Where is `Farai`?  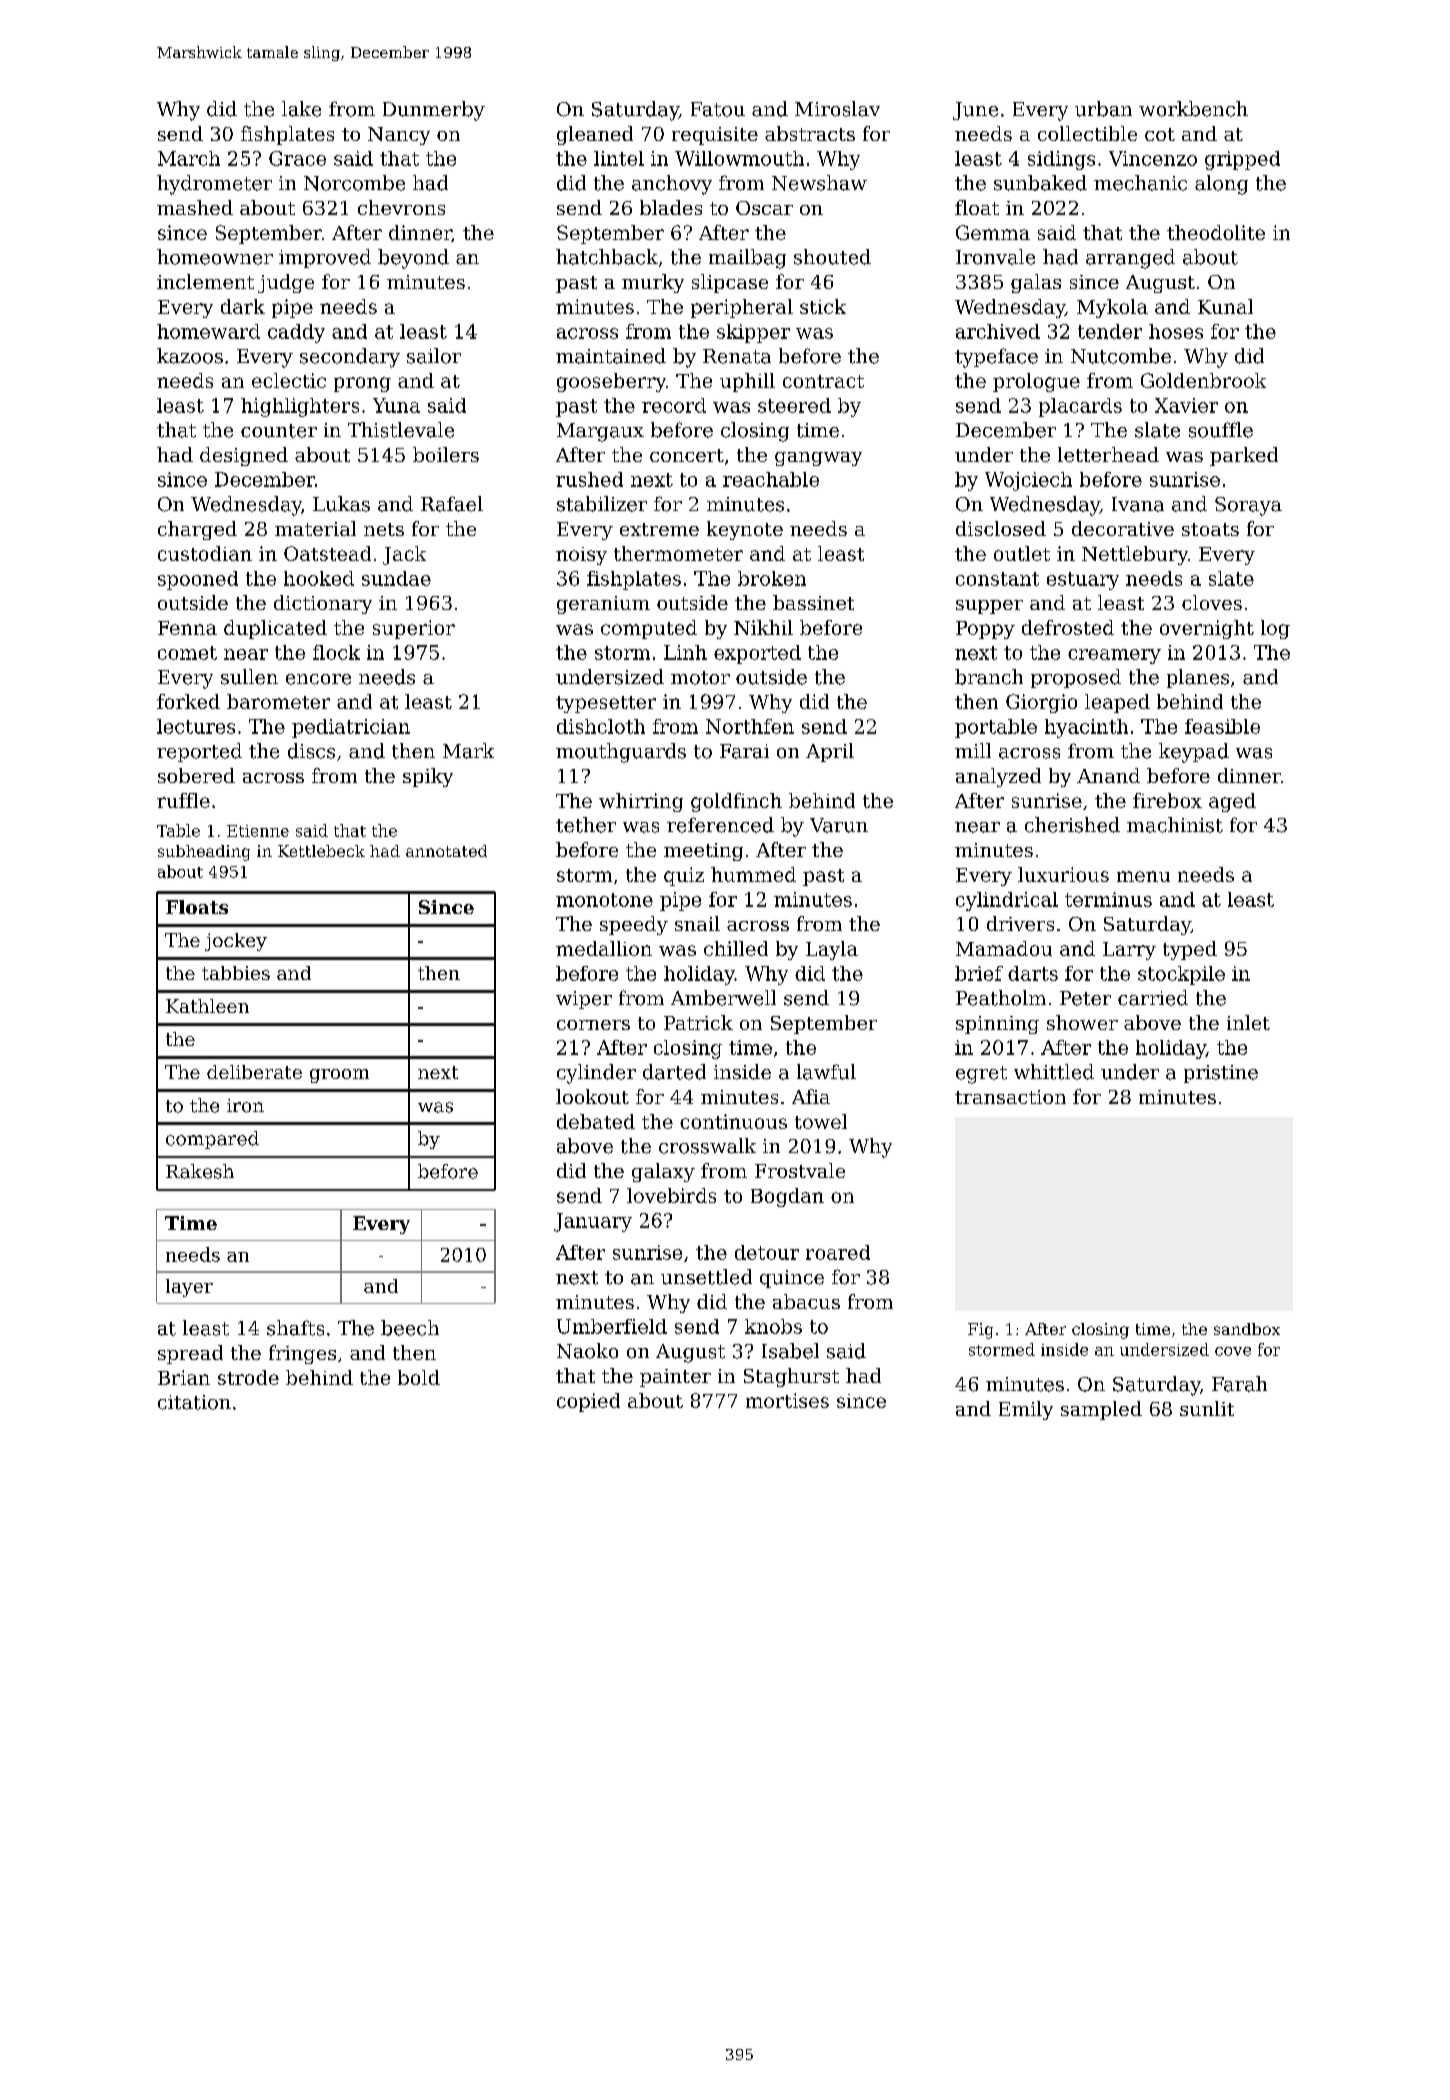
Farai is located at coordinates (744, 751).
